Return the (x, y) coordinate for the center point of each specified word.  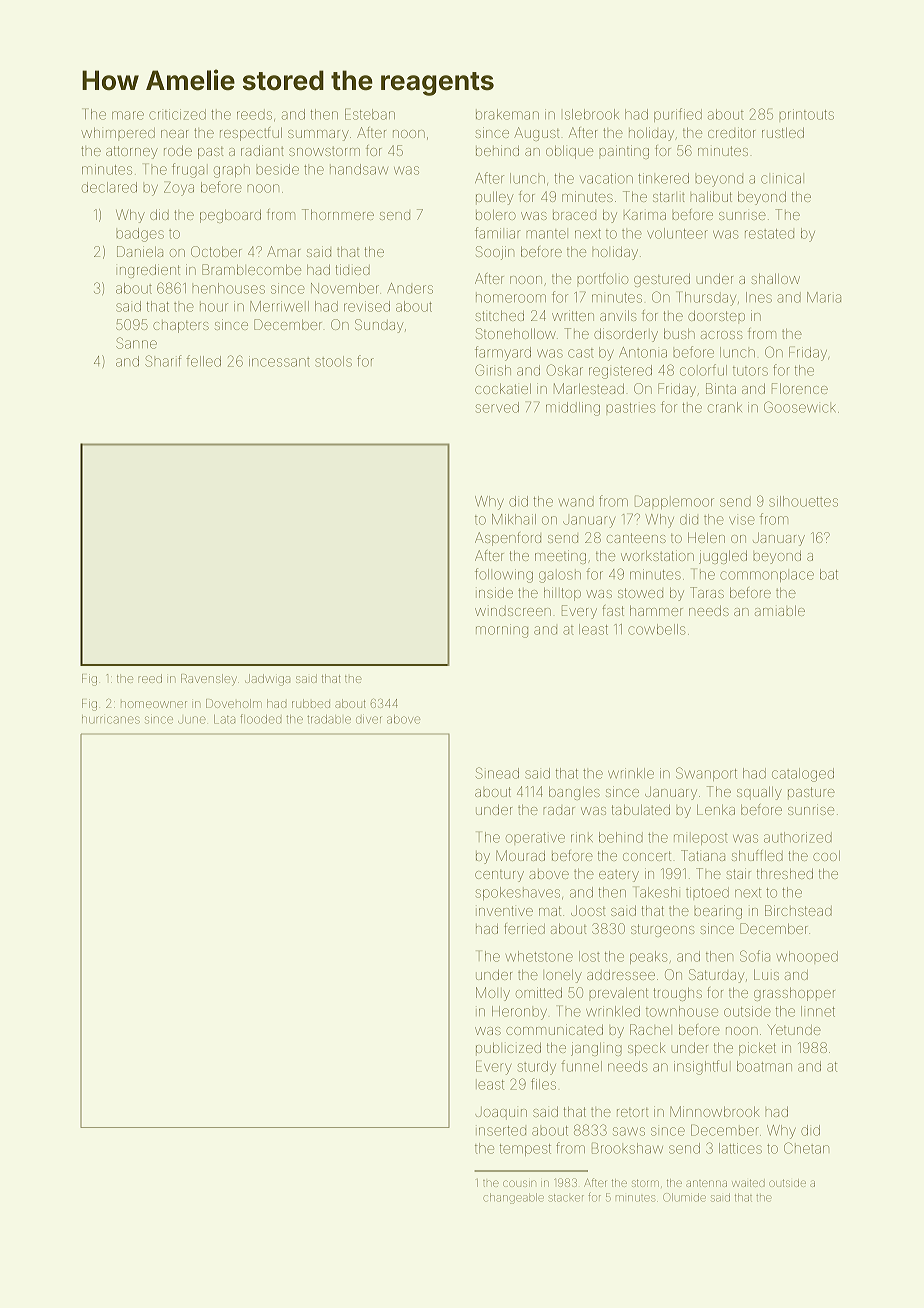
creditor (732, 132)
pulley (494, 198)
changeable (513, 1198)
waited (748, 1183)
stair (738, 873)
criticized (177, 114)
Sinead (497, 773)
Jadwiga (267, 680)
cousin (519, 1183)
